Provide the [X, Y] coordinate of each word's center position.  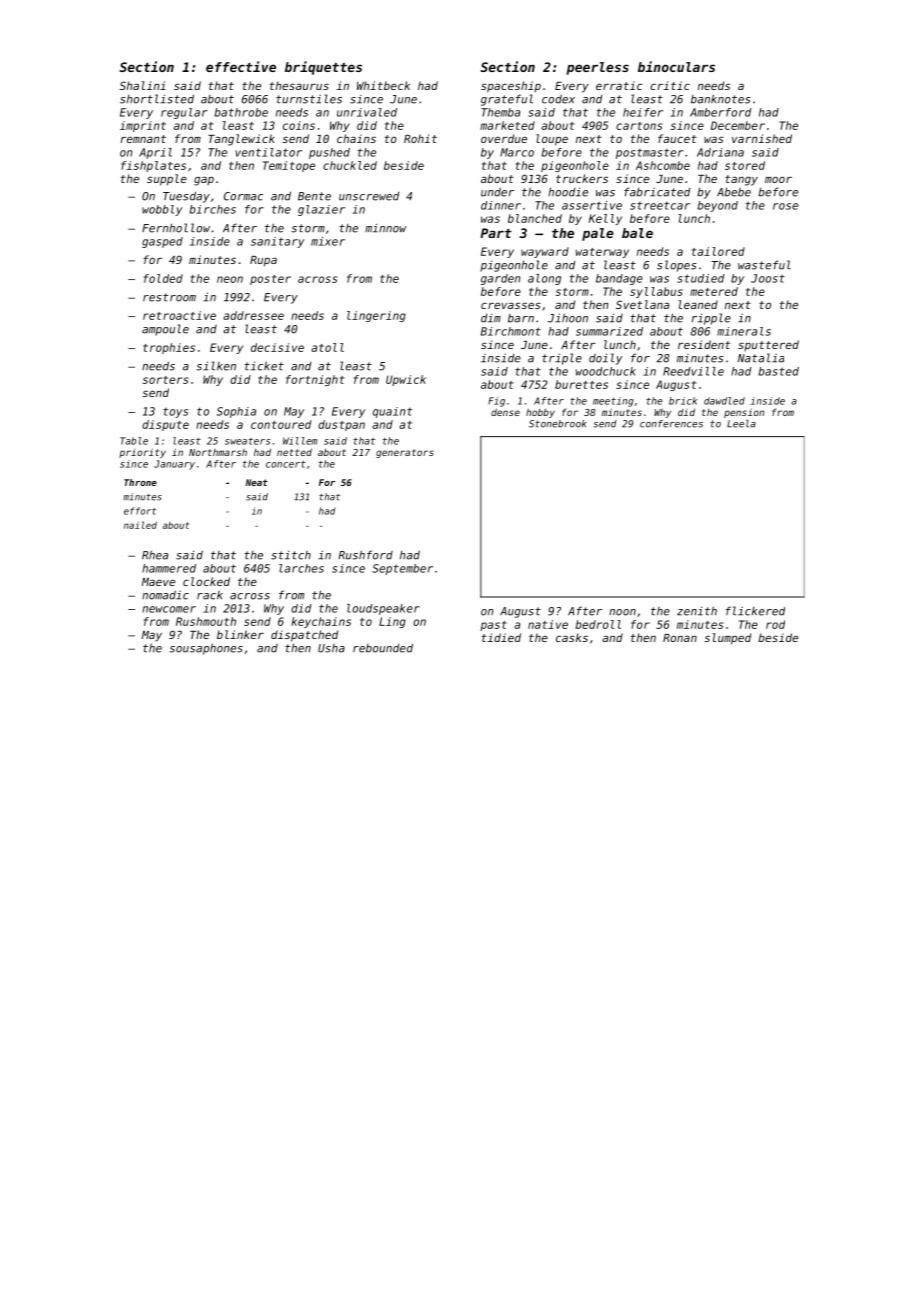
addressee [253, 315]
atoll [327, 347]
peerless [597, 68]
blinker [240, 634]
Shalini [143, 85]
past [493, 626]
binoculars [676, 66]
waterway [602, 253]
